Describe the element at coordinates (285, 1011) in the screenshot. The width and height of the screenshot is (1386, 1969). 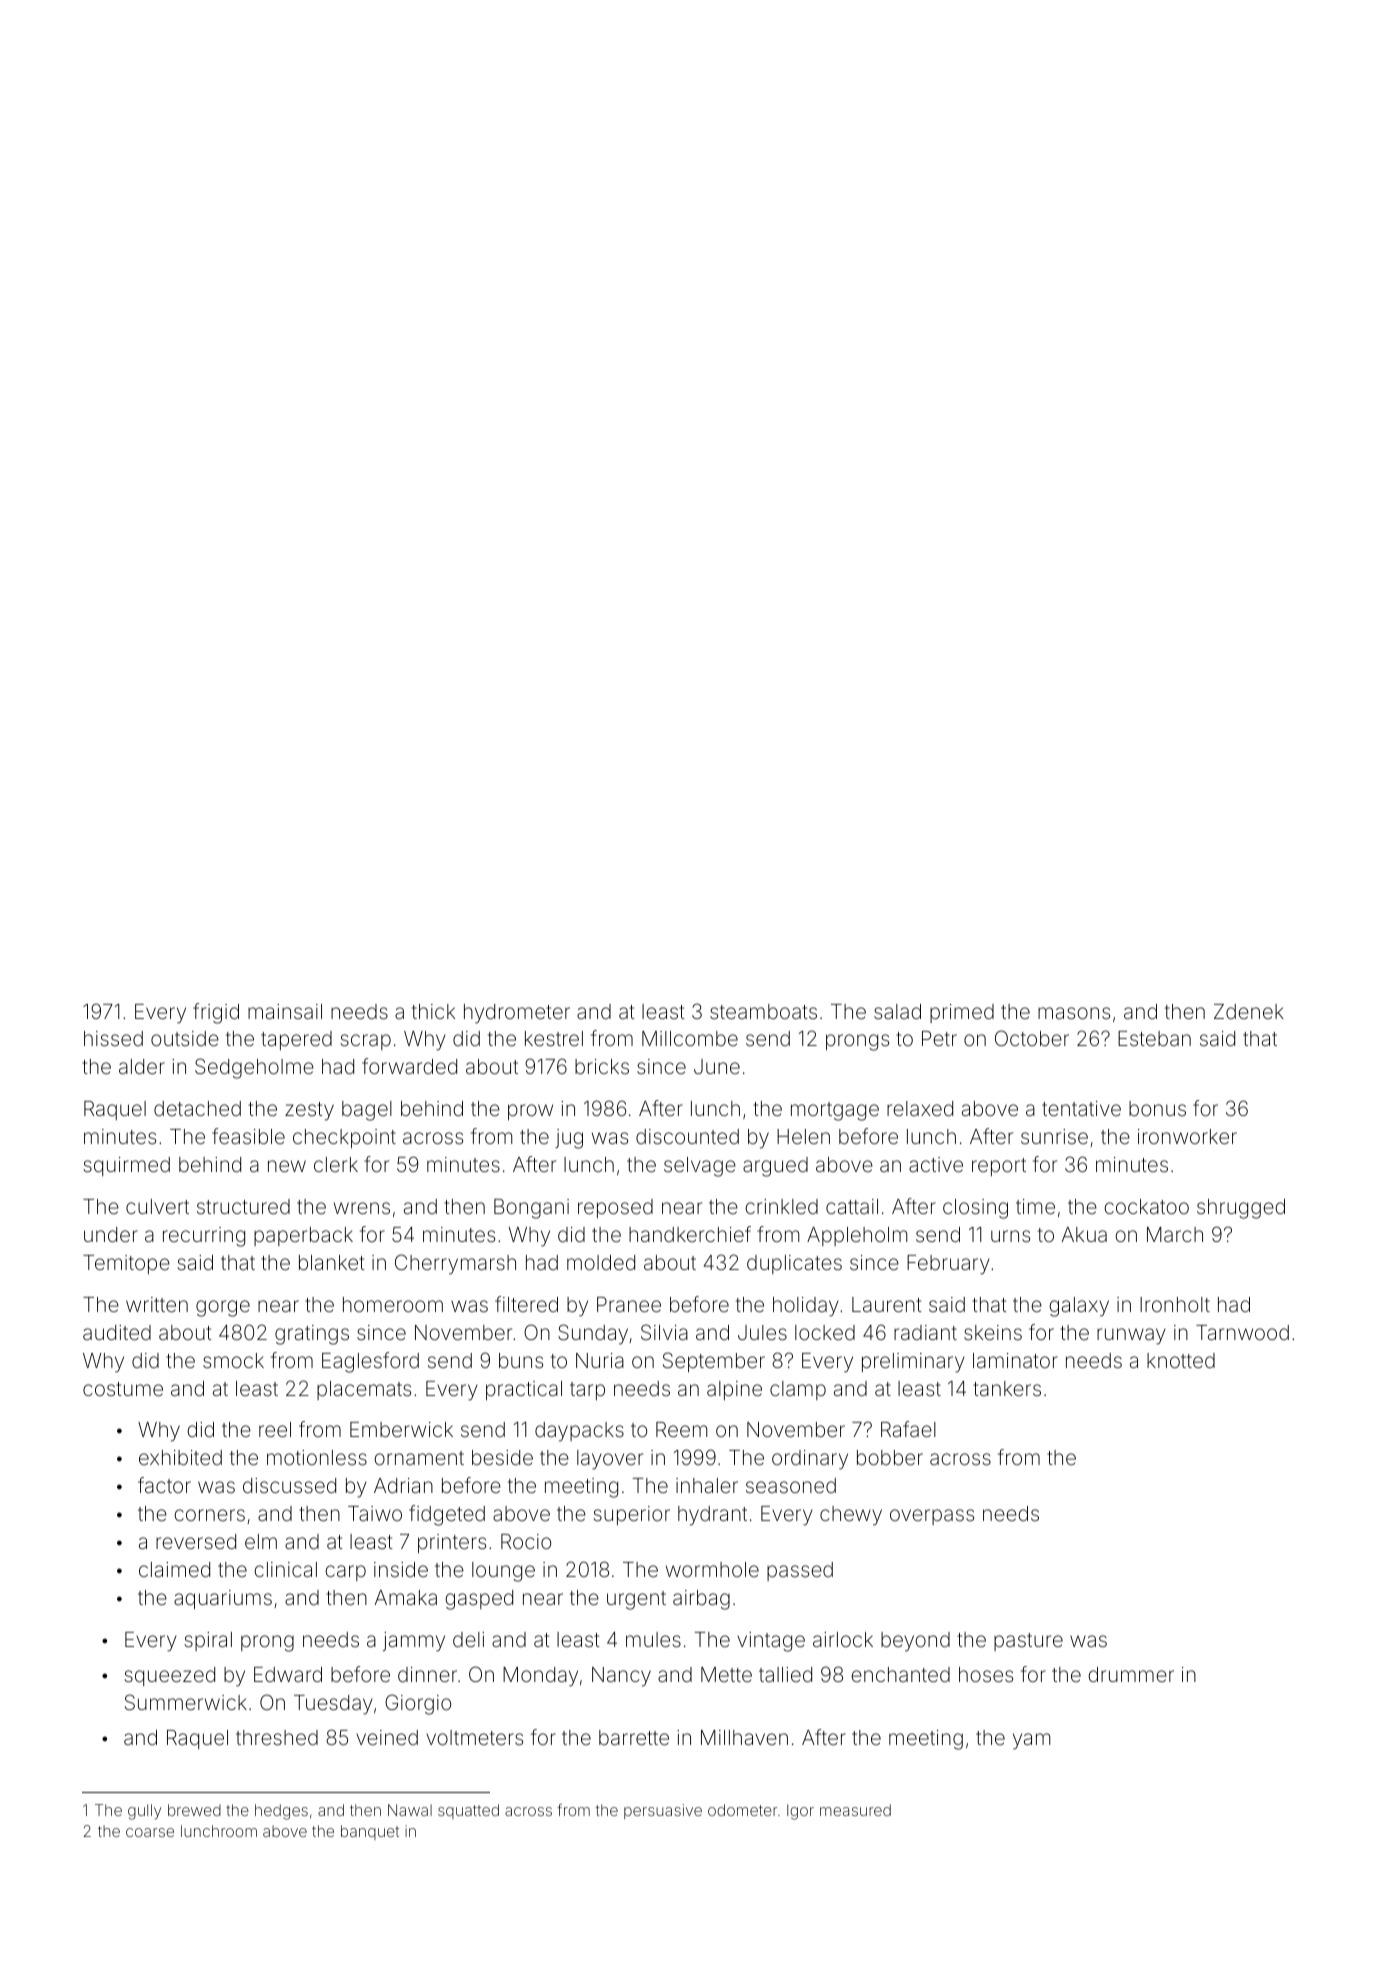
I see `mainsail` at that location.
